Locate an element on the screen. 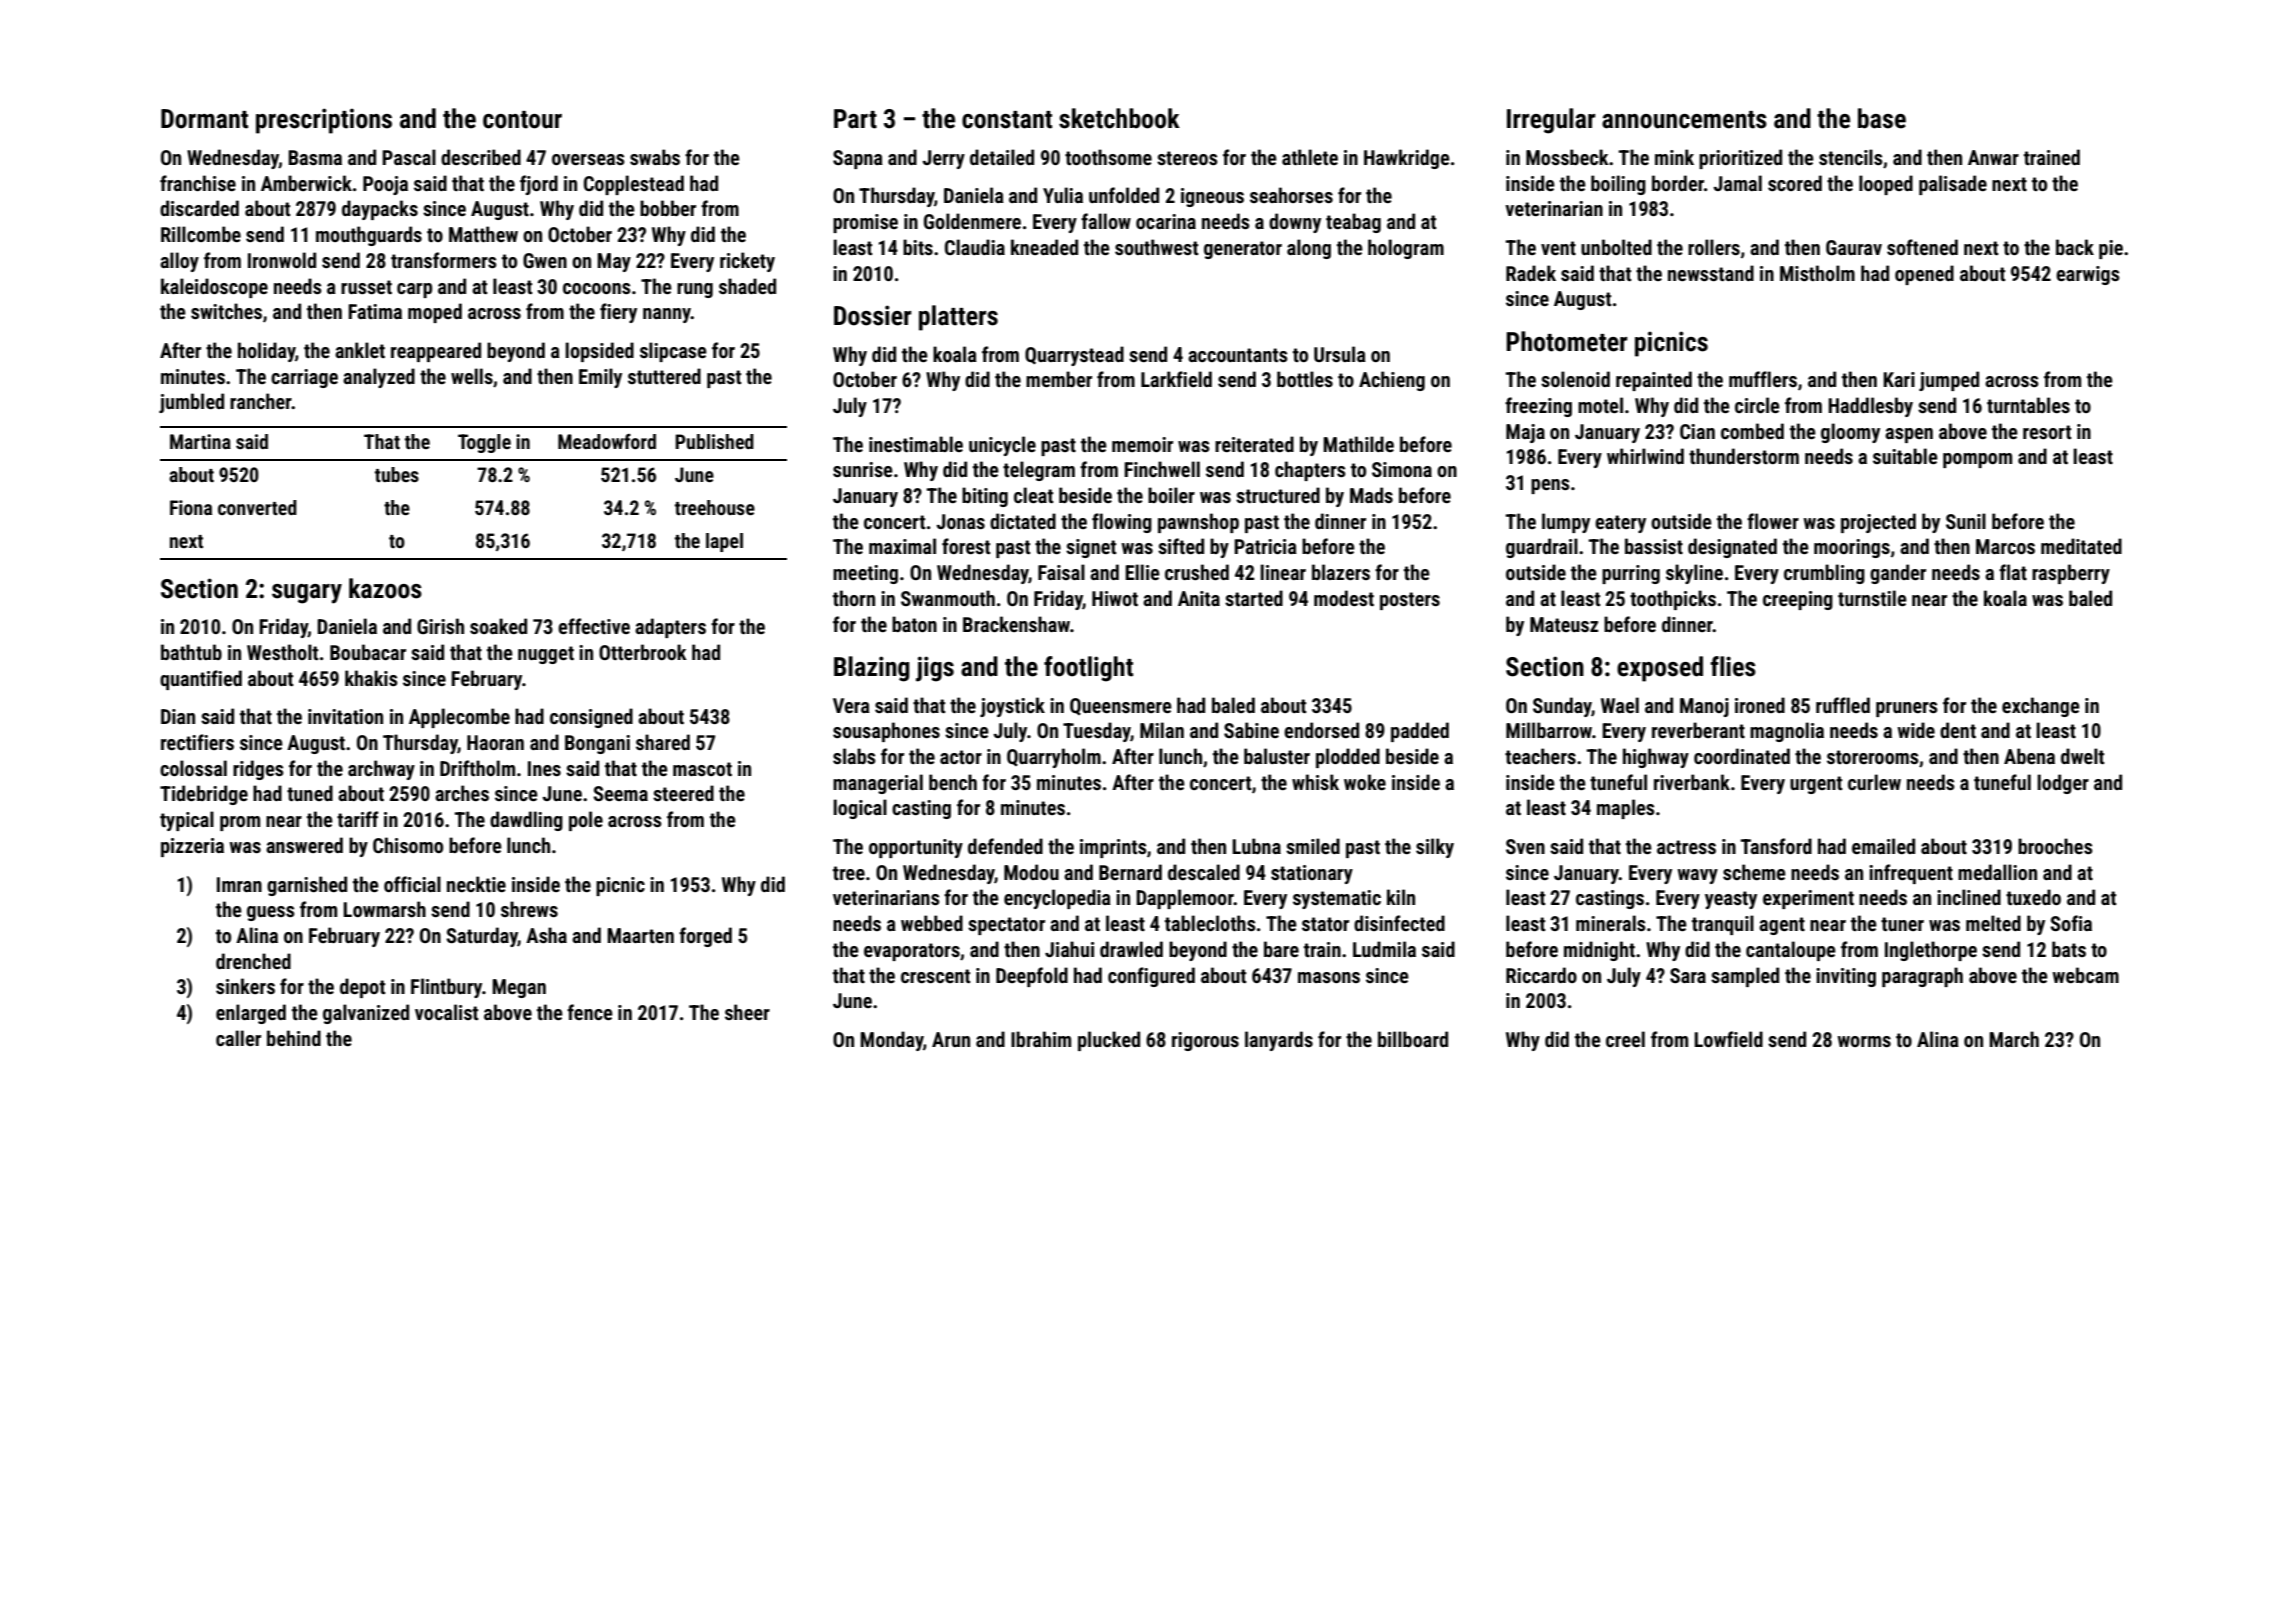 This screenshot has height=1620, width=2292. Ibrahim is located at coordinates (1041, 1039).
